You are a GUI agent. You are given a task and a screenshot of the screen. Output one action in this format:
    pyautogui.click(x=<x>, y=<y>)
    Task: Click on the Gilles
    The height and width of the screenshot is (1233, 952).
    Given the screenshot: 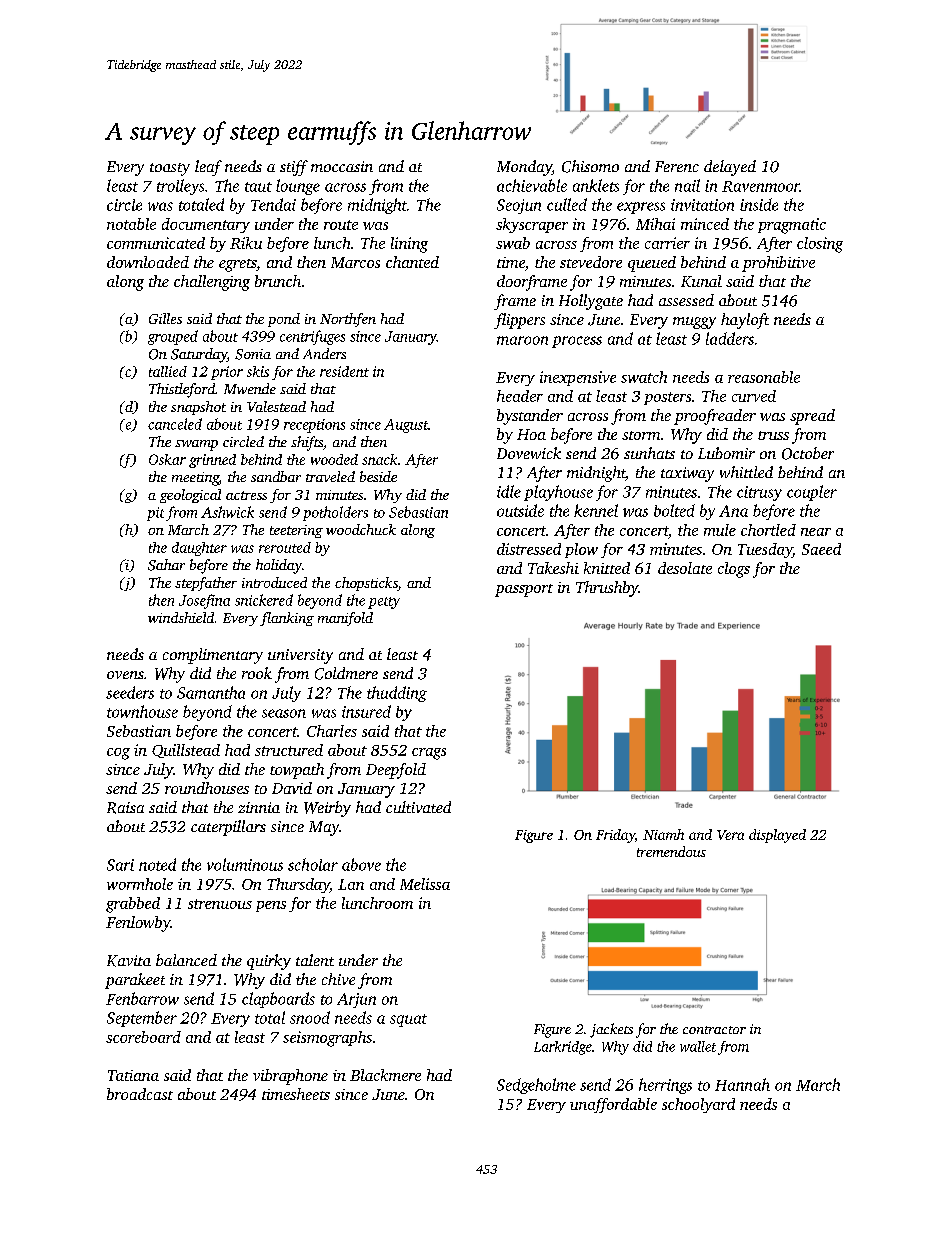 What is the action you would take?
    pyautogui.click(x=165, y=318)
